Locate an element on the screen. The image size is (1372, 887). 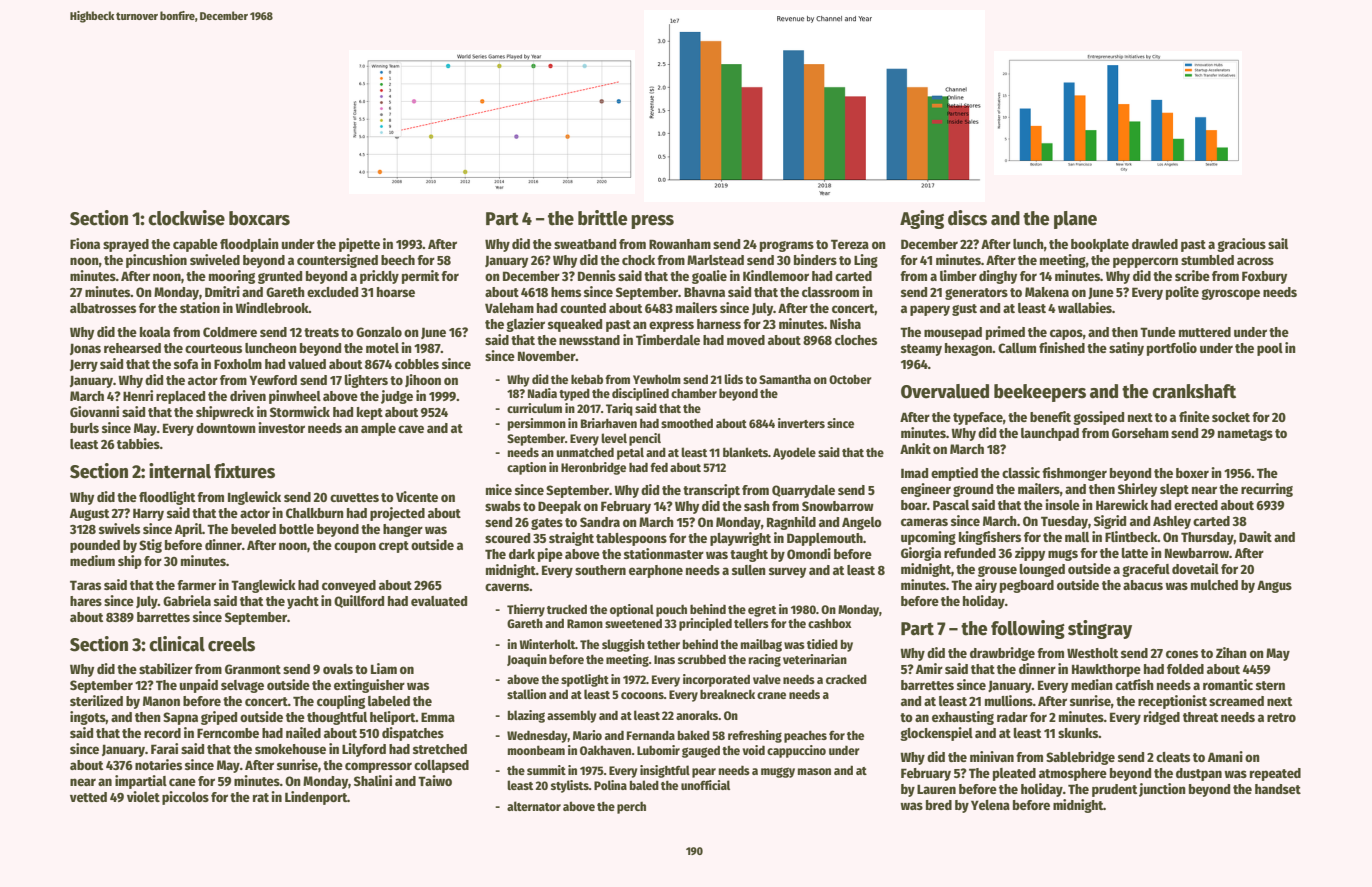
Bhavna is located at coordinates (704, 292).
